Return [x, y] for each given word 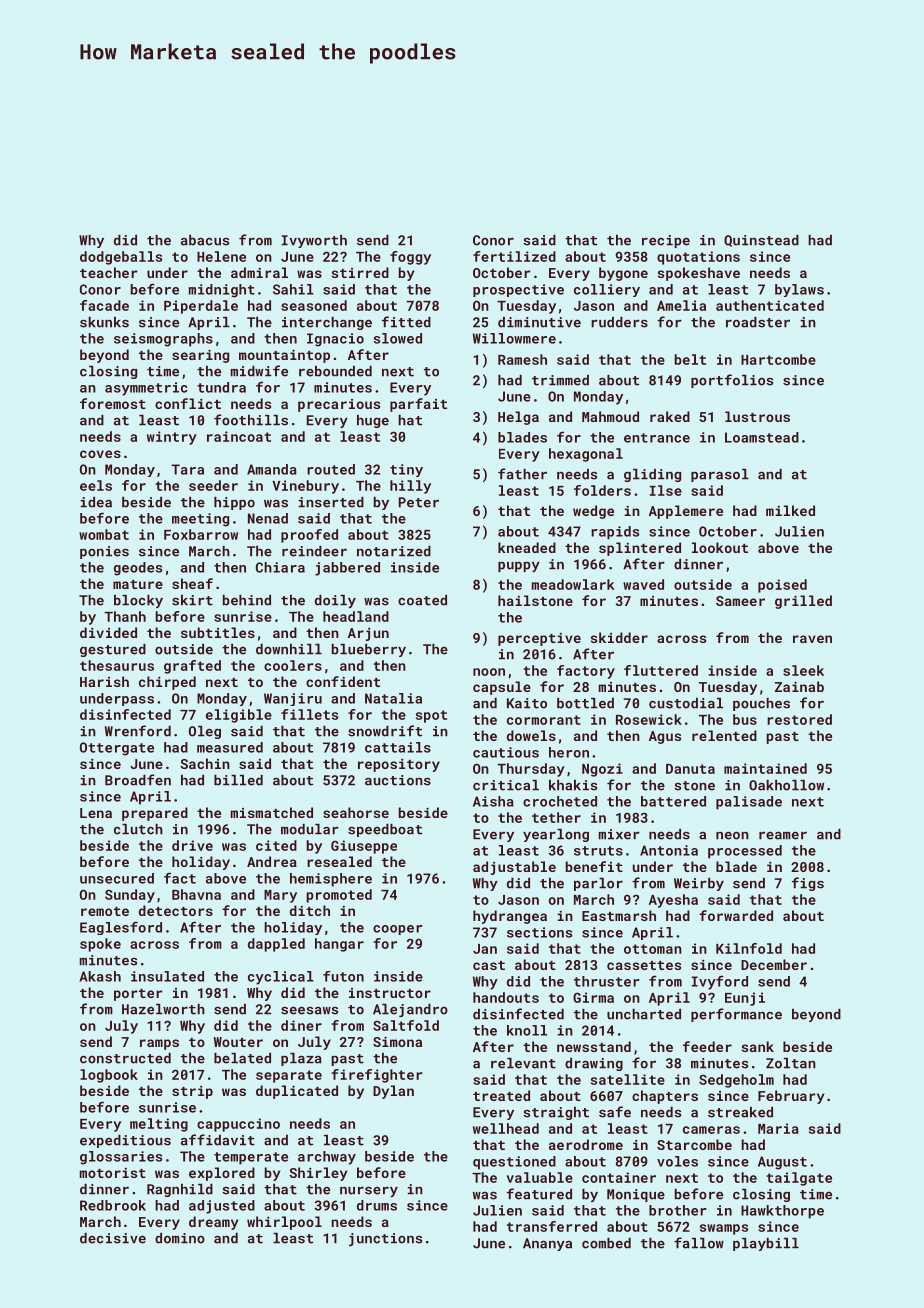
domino [180, 1238]
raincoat [239, 436]
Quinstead [761, 241]
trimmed [560, 380]
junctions [385, 1239]
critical [506, 785]
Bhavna [196, 894]
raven [812, 639]
